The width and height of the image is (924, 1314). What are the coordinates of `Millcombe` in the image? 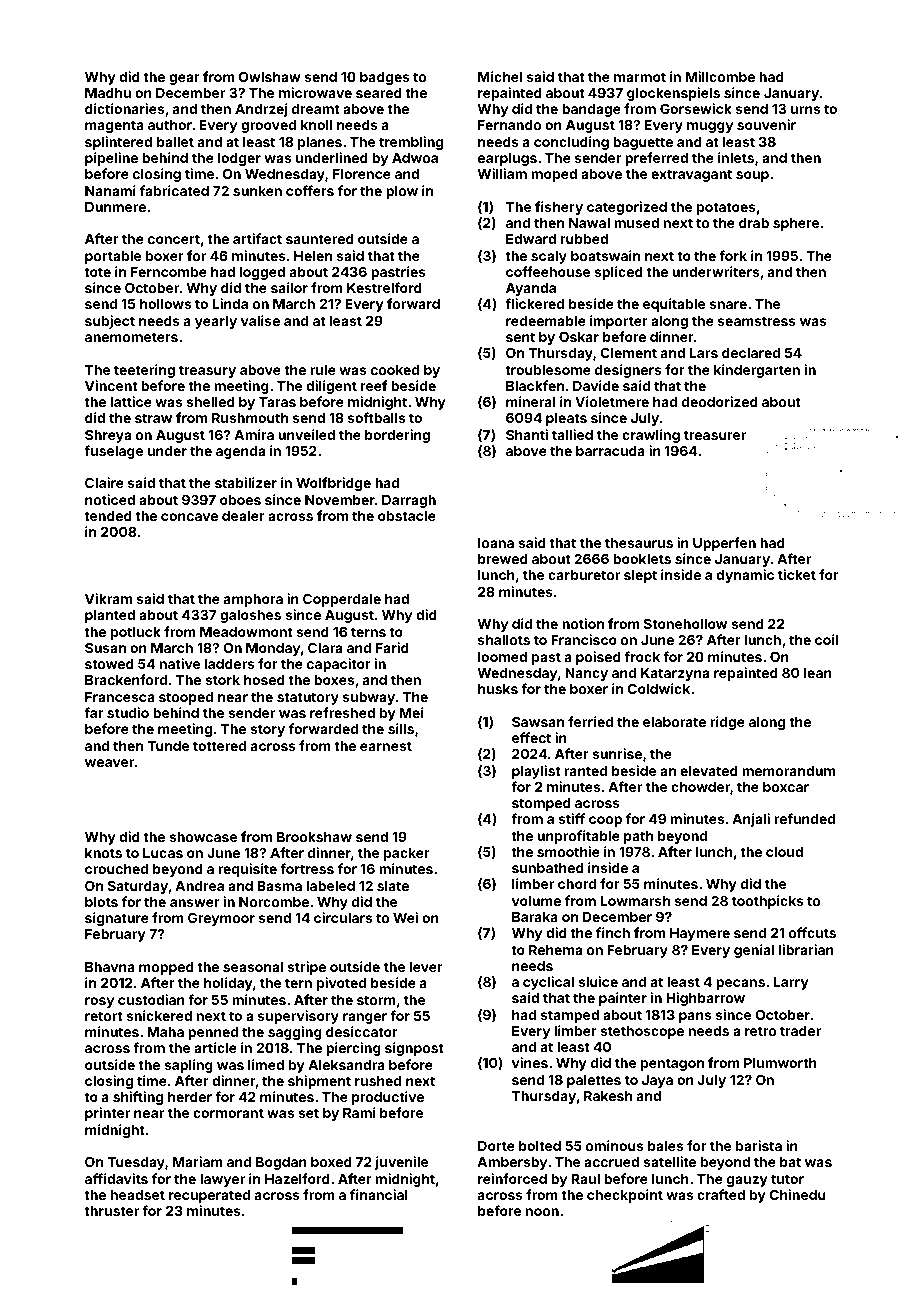 It's located at (720, 76).
